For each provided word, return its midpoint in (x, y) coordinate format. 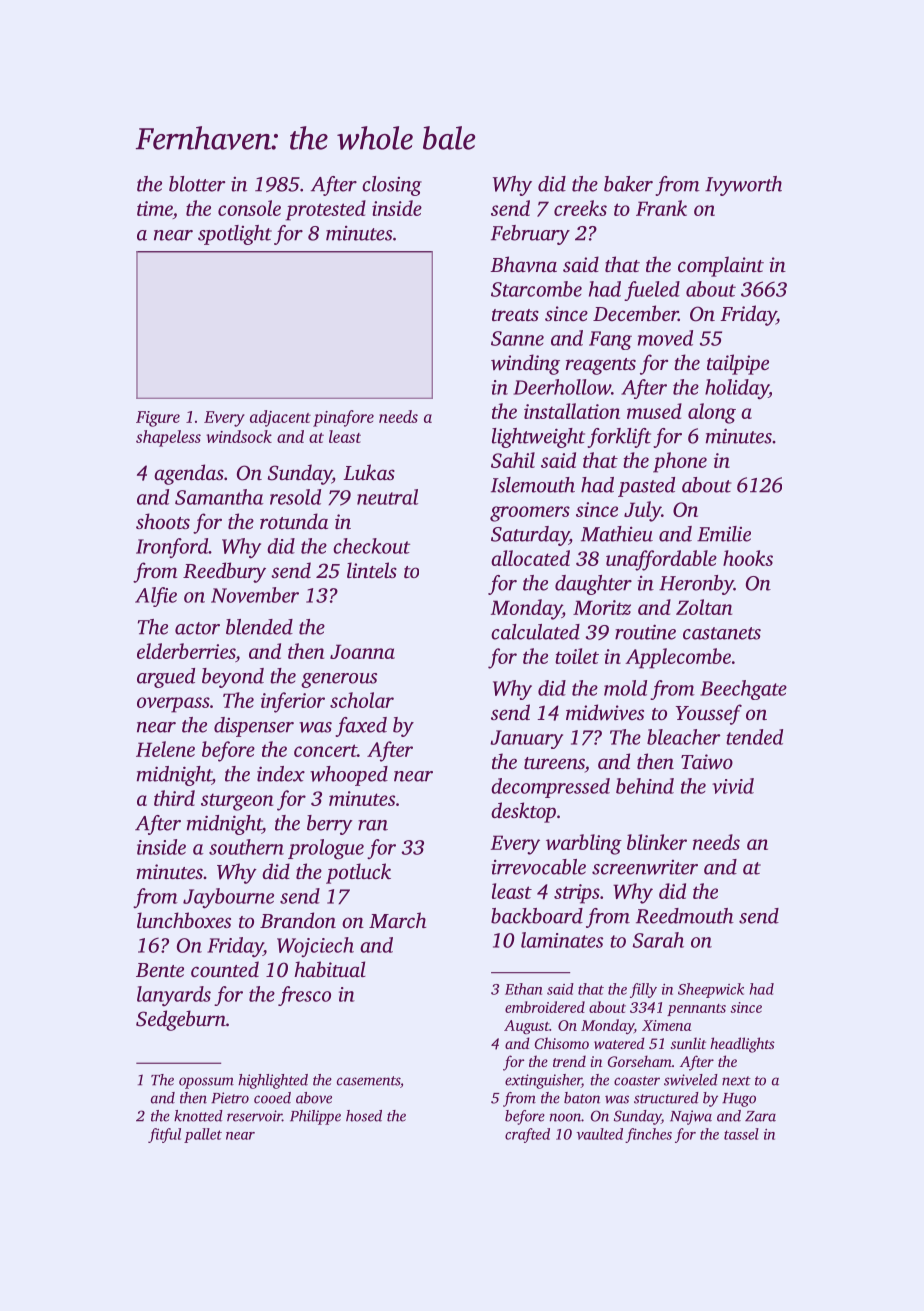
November (255, 595)
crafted (527, 1135)
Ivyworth (743, 186)
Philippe (315, 1117)
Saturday (530, 536)
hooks (748, 558)
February (530, 235)
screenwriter (645, 867)
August (526, 1027)
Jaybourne (228, 898)
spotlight (235, 235)
